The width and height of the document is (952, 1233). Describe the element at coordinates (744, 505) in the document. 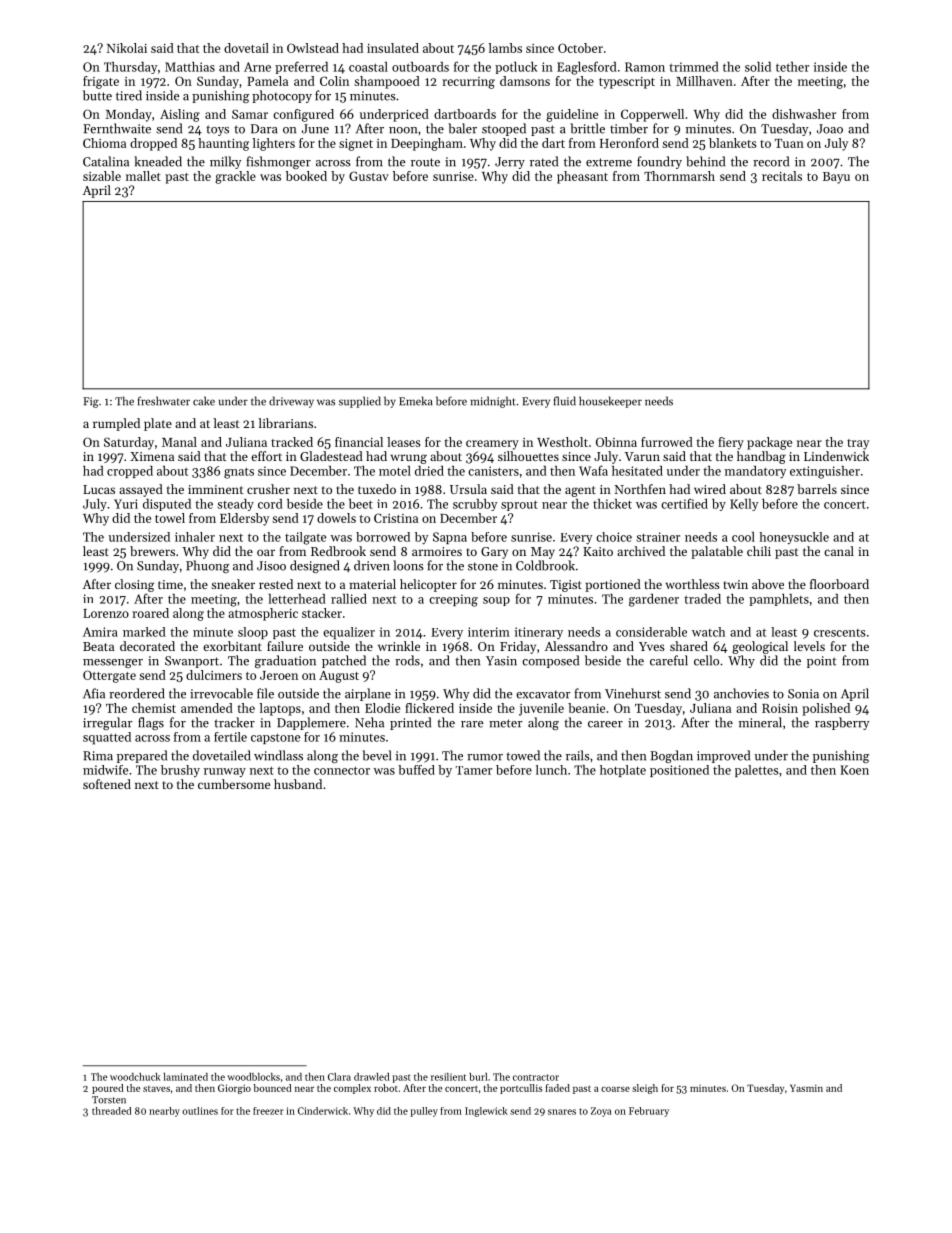

I see `Kelly` at that location.
